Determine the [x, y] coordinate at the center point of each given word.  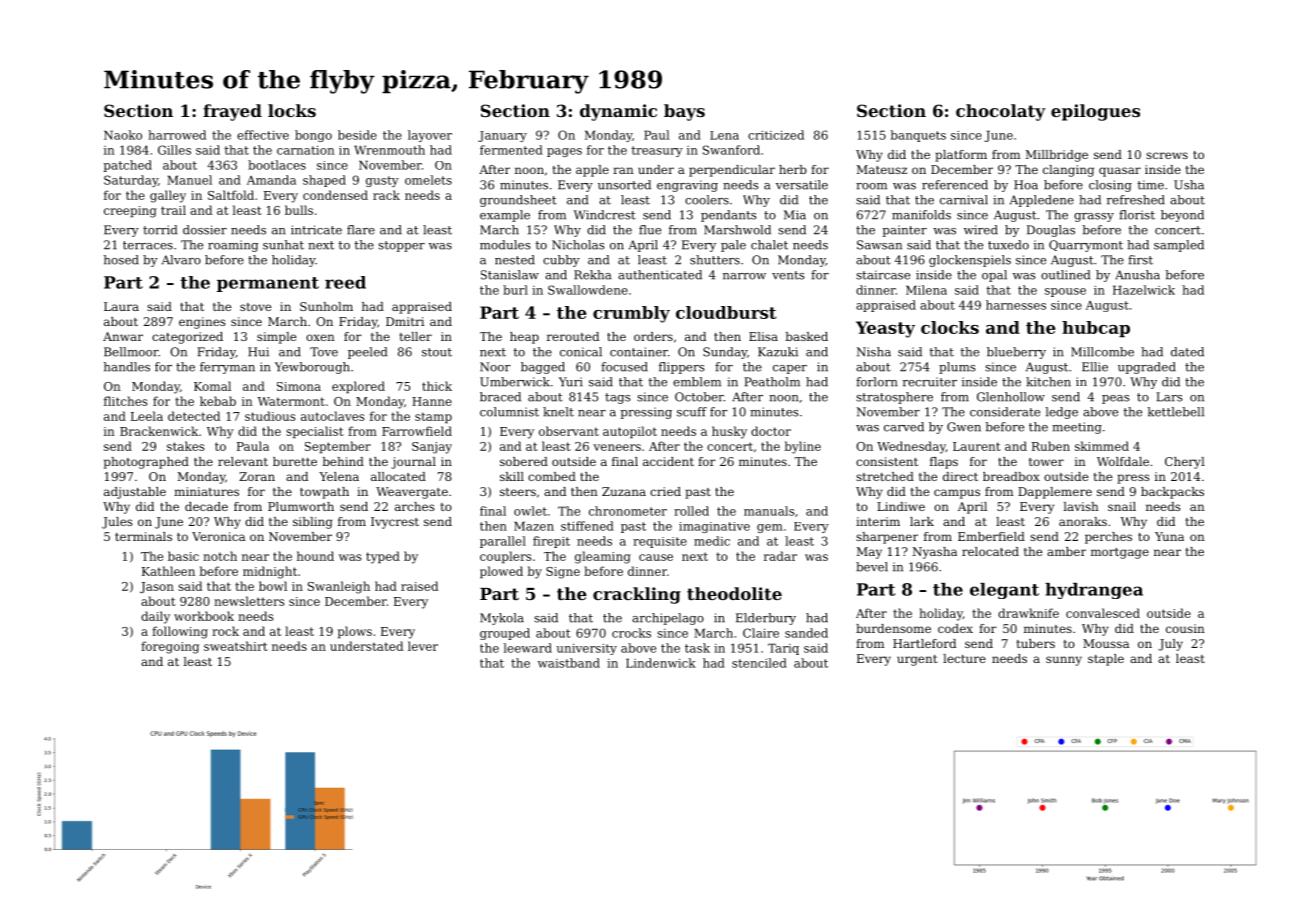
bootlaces [277, 165]
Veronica [218, 536]
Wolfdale [1123, 461]
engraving [687, 186]
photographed [146, 463]
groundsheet [518, 201]
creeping [130, 212]
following [180, 632]
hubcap [1096, 329]
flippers [682, 368]
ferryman [227, 368]
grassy [1094, 217]
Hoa [1026, 185]
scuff [692, 412]
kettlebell [1175, 412]
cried [665, 491]
